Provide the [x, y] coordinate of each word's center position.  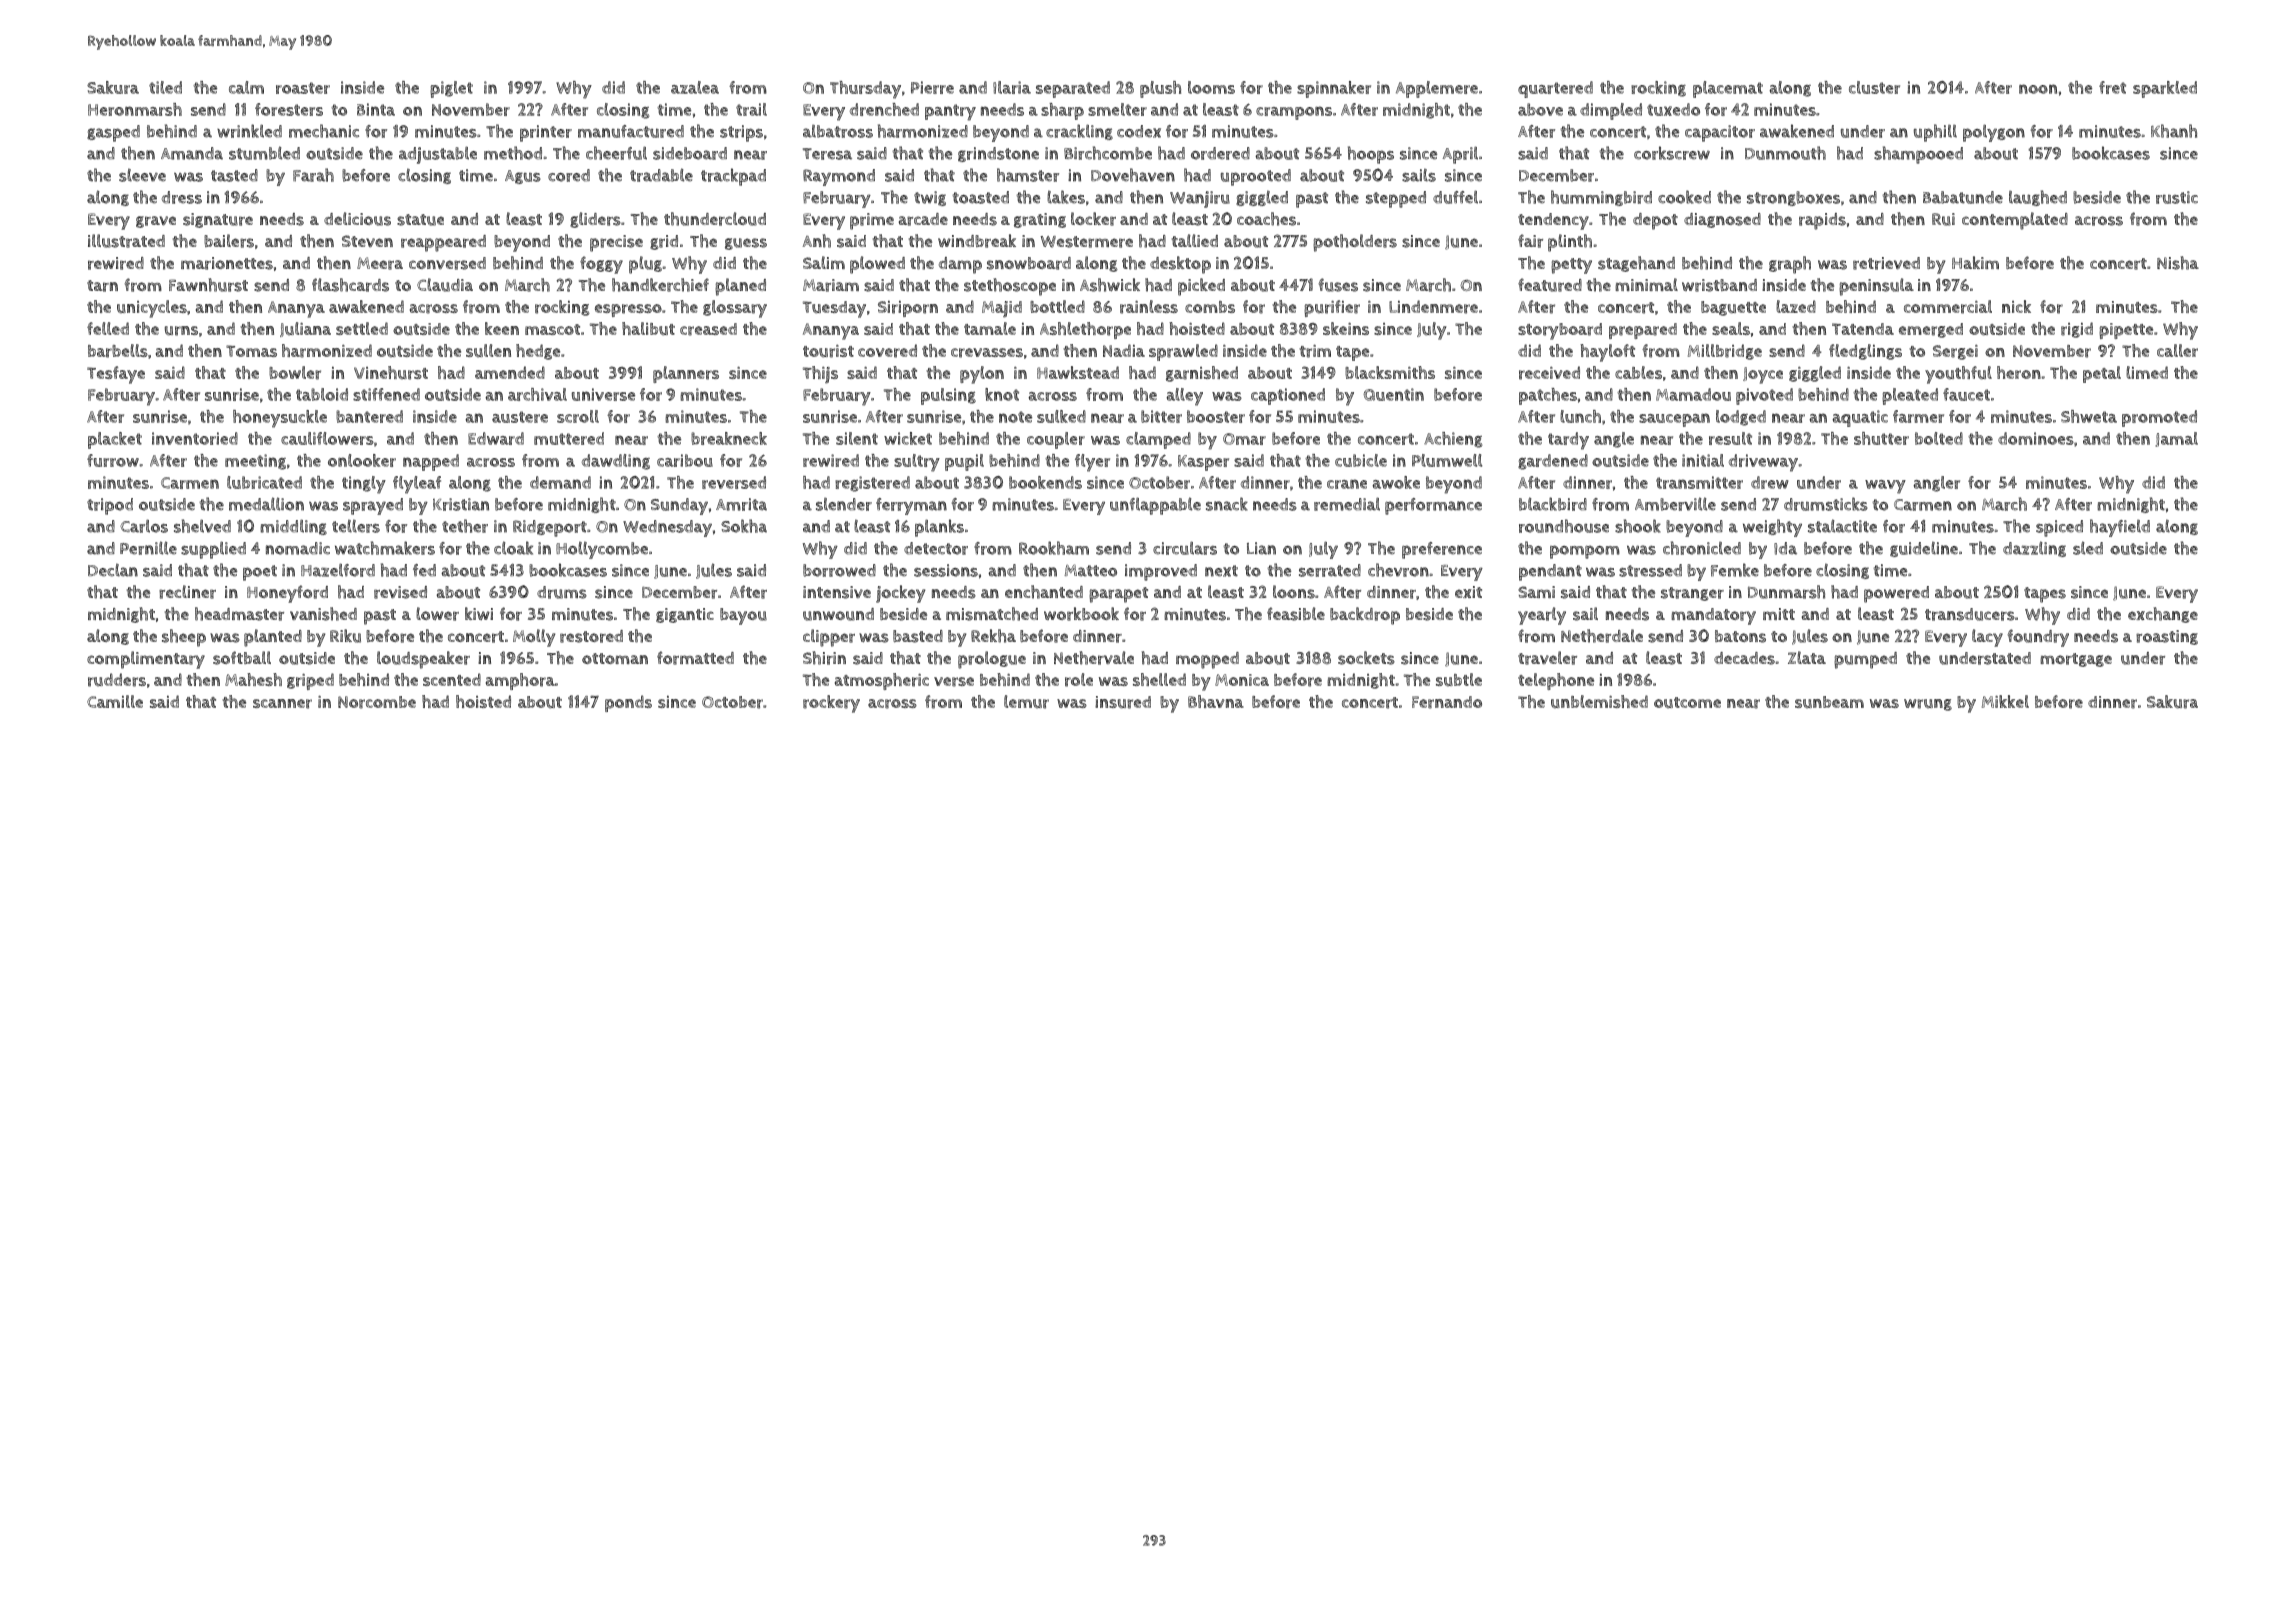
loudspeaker [423, 660]
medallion [266, 504]
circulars [1185, 548]
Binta [376, 109]
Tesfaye [116, 375]
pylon [982, 375]
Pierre [932, 87]
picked [1201, 287]
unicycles [152, 309]
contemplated [2015, 221]
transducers [1970, 614]
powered [1896, 594]
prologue [992, 660]
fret [2112, 87]
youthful [1958, 375]
